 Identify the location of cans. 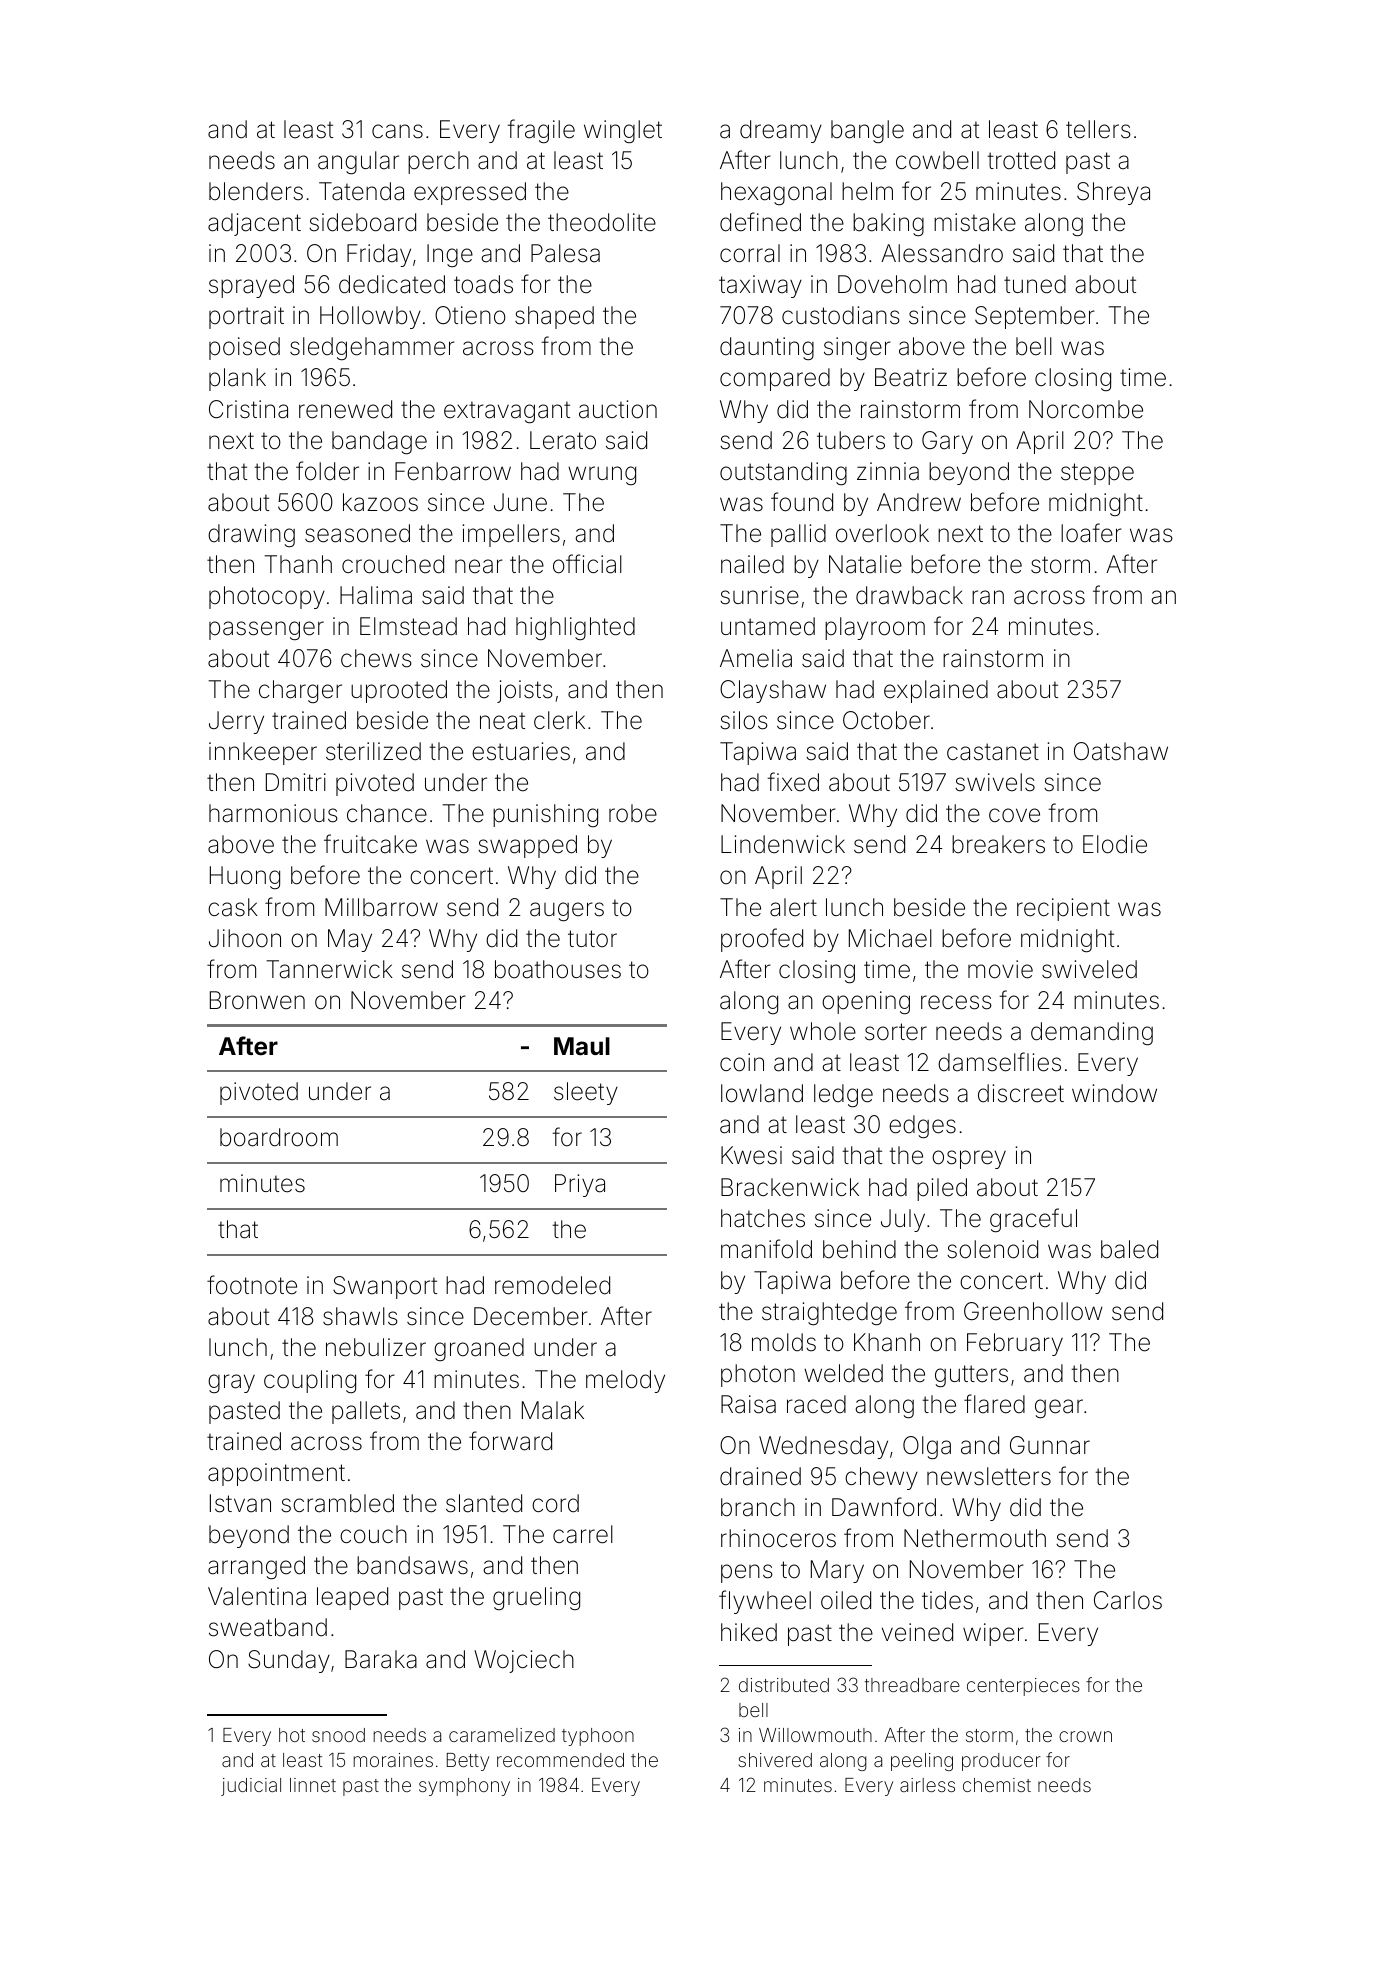
(397, 131).
